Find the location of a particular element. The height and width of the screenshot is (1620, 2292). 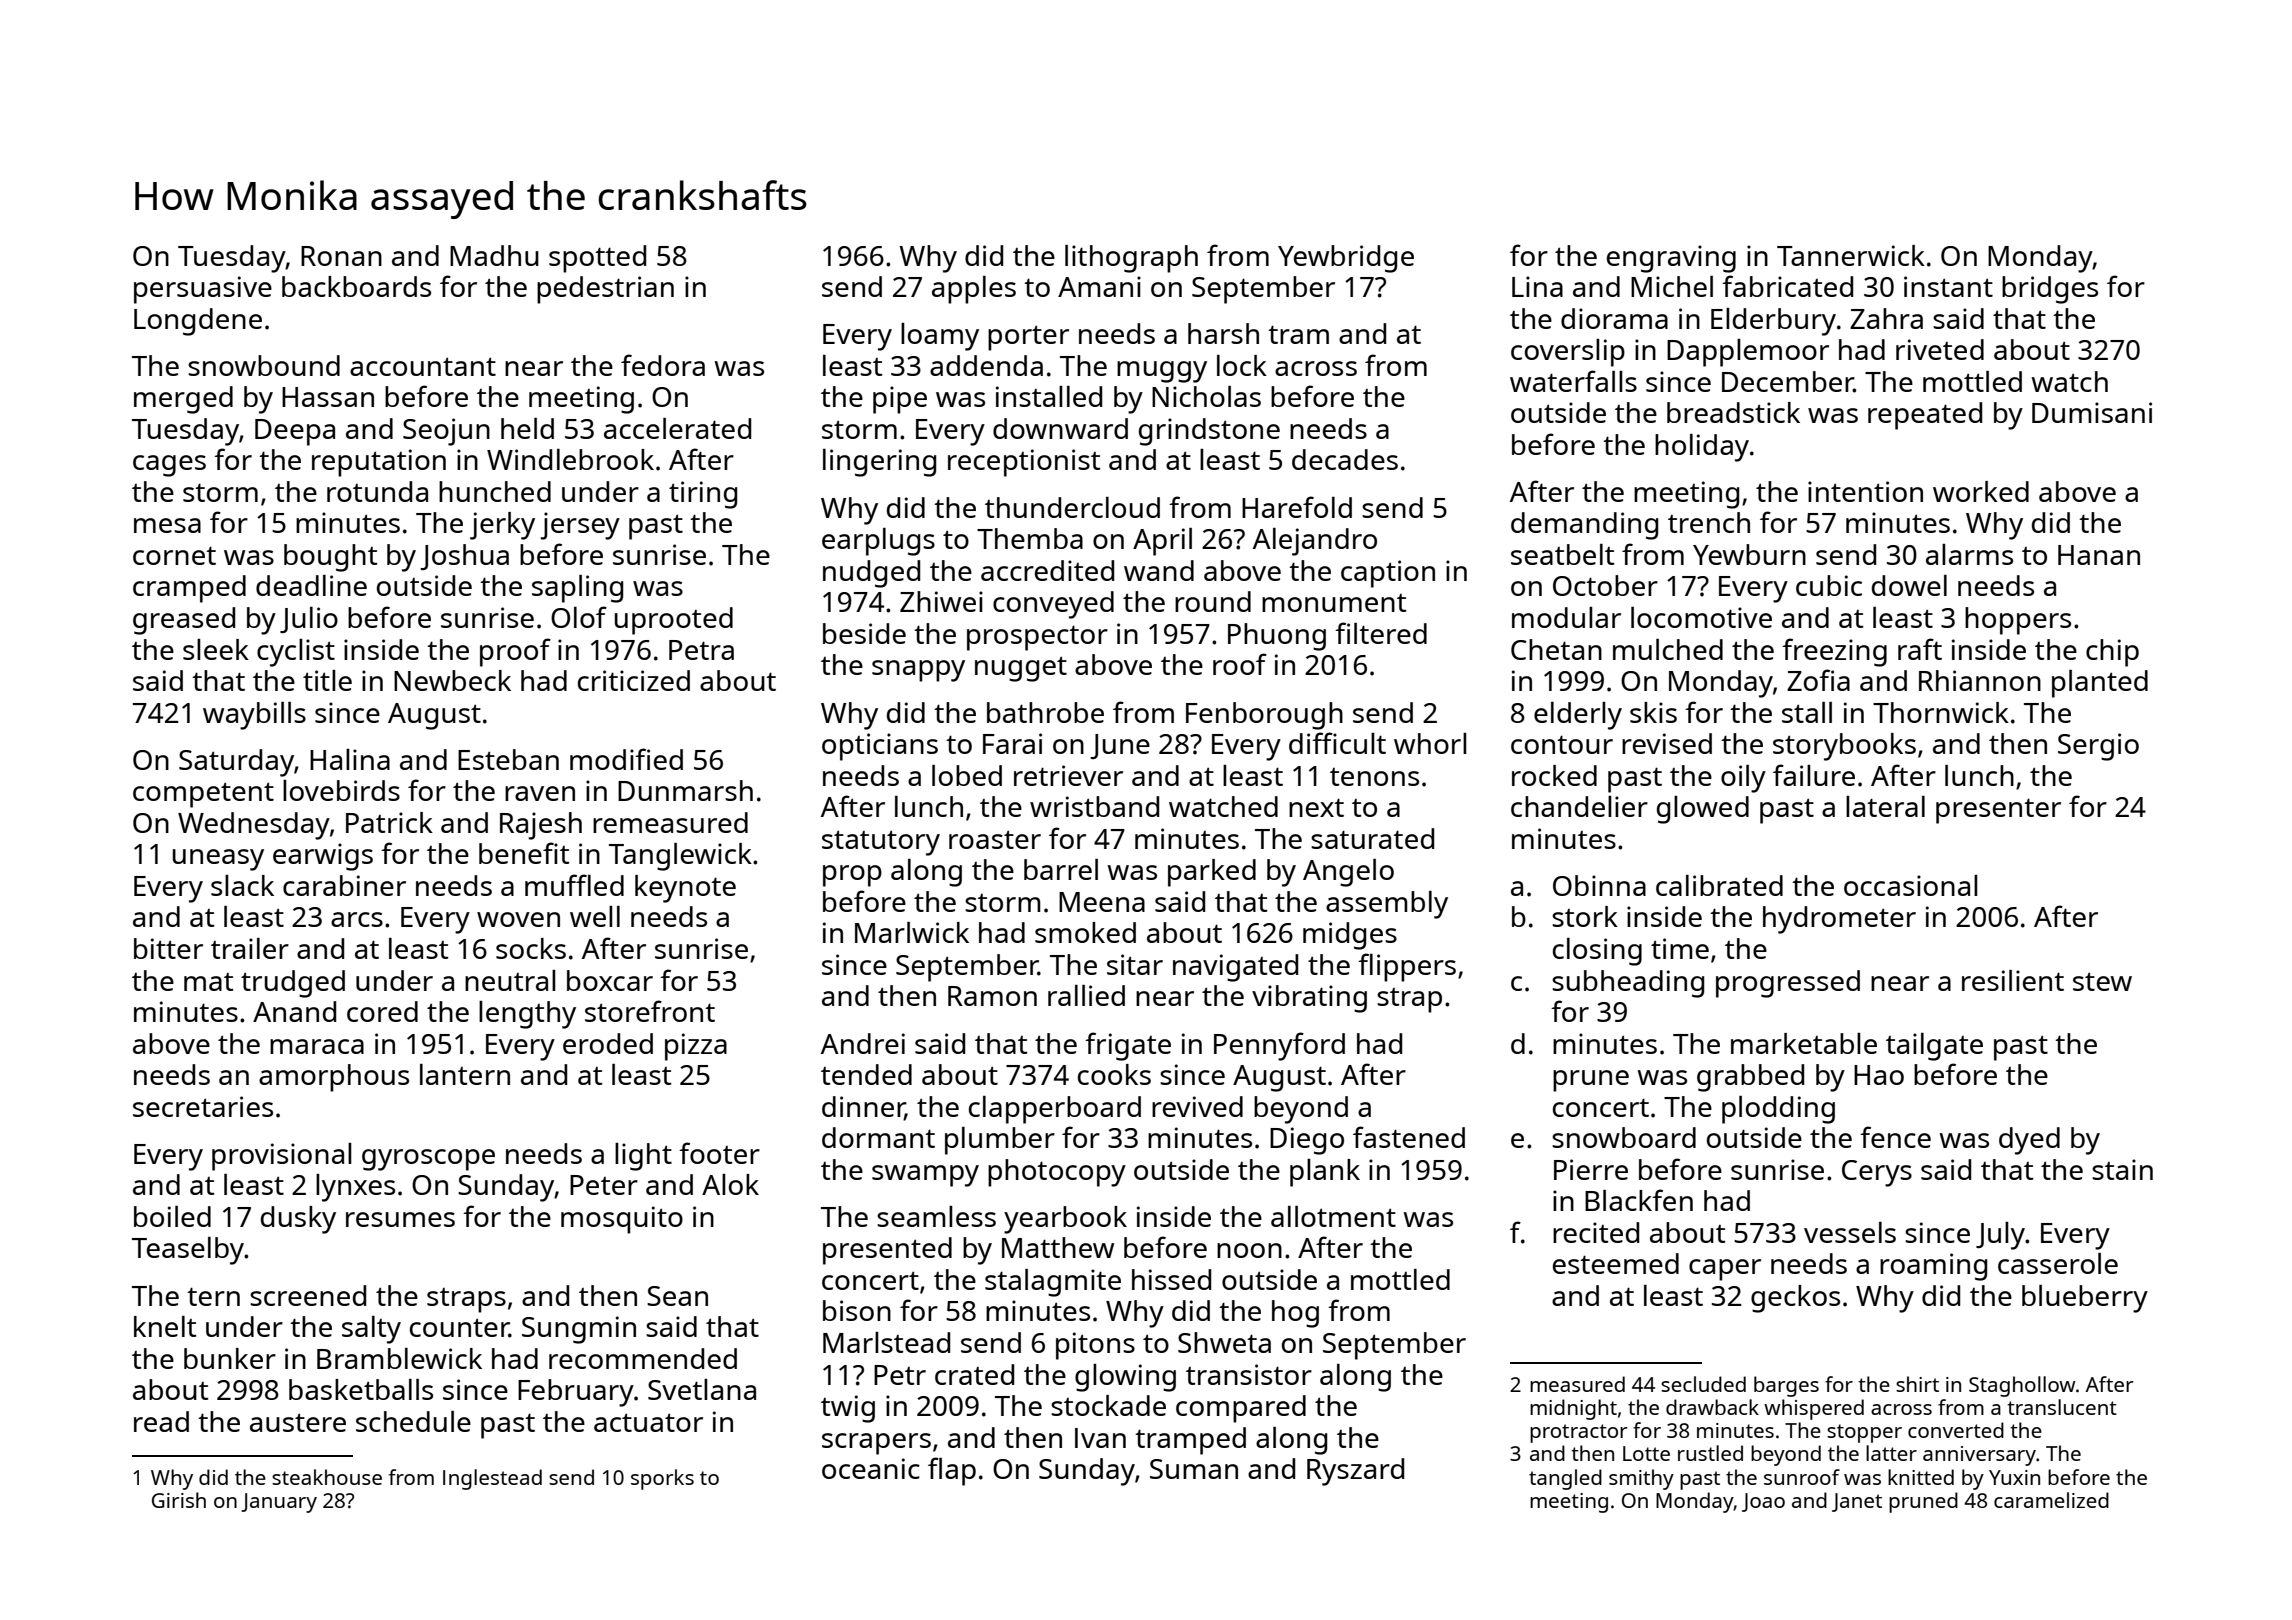

loamy is located at coordinates (940, 337).
